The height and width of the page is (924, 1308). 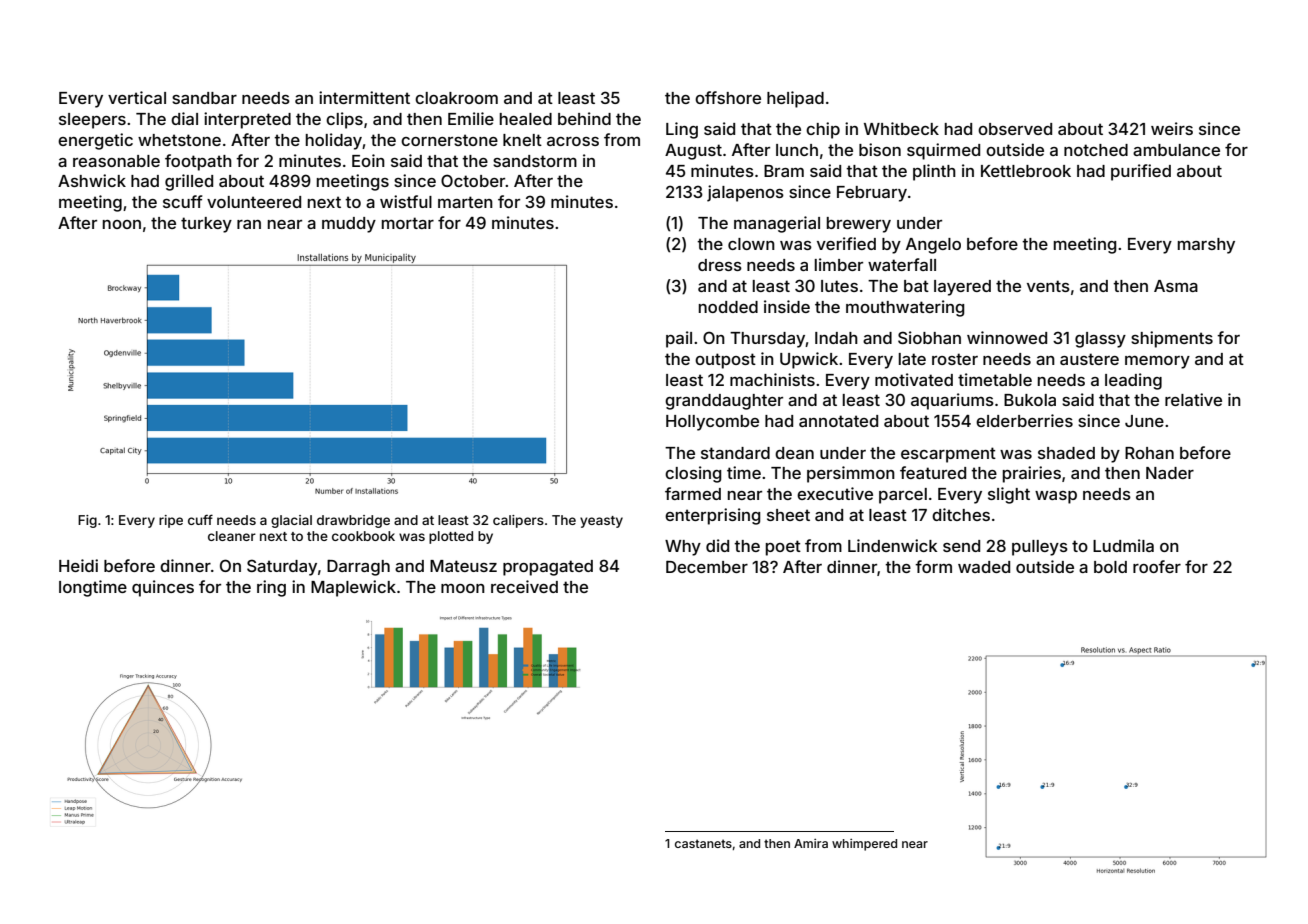 What do you see at coordinates (864, 845) in the page?
I see `whimpered` at bounding box center [864, 845].
